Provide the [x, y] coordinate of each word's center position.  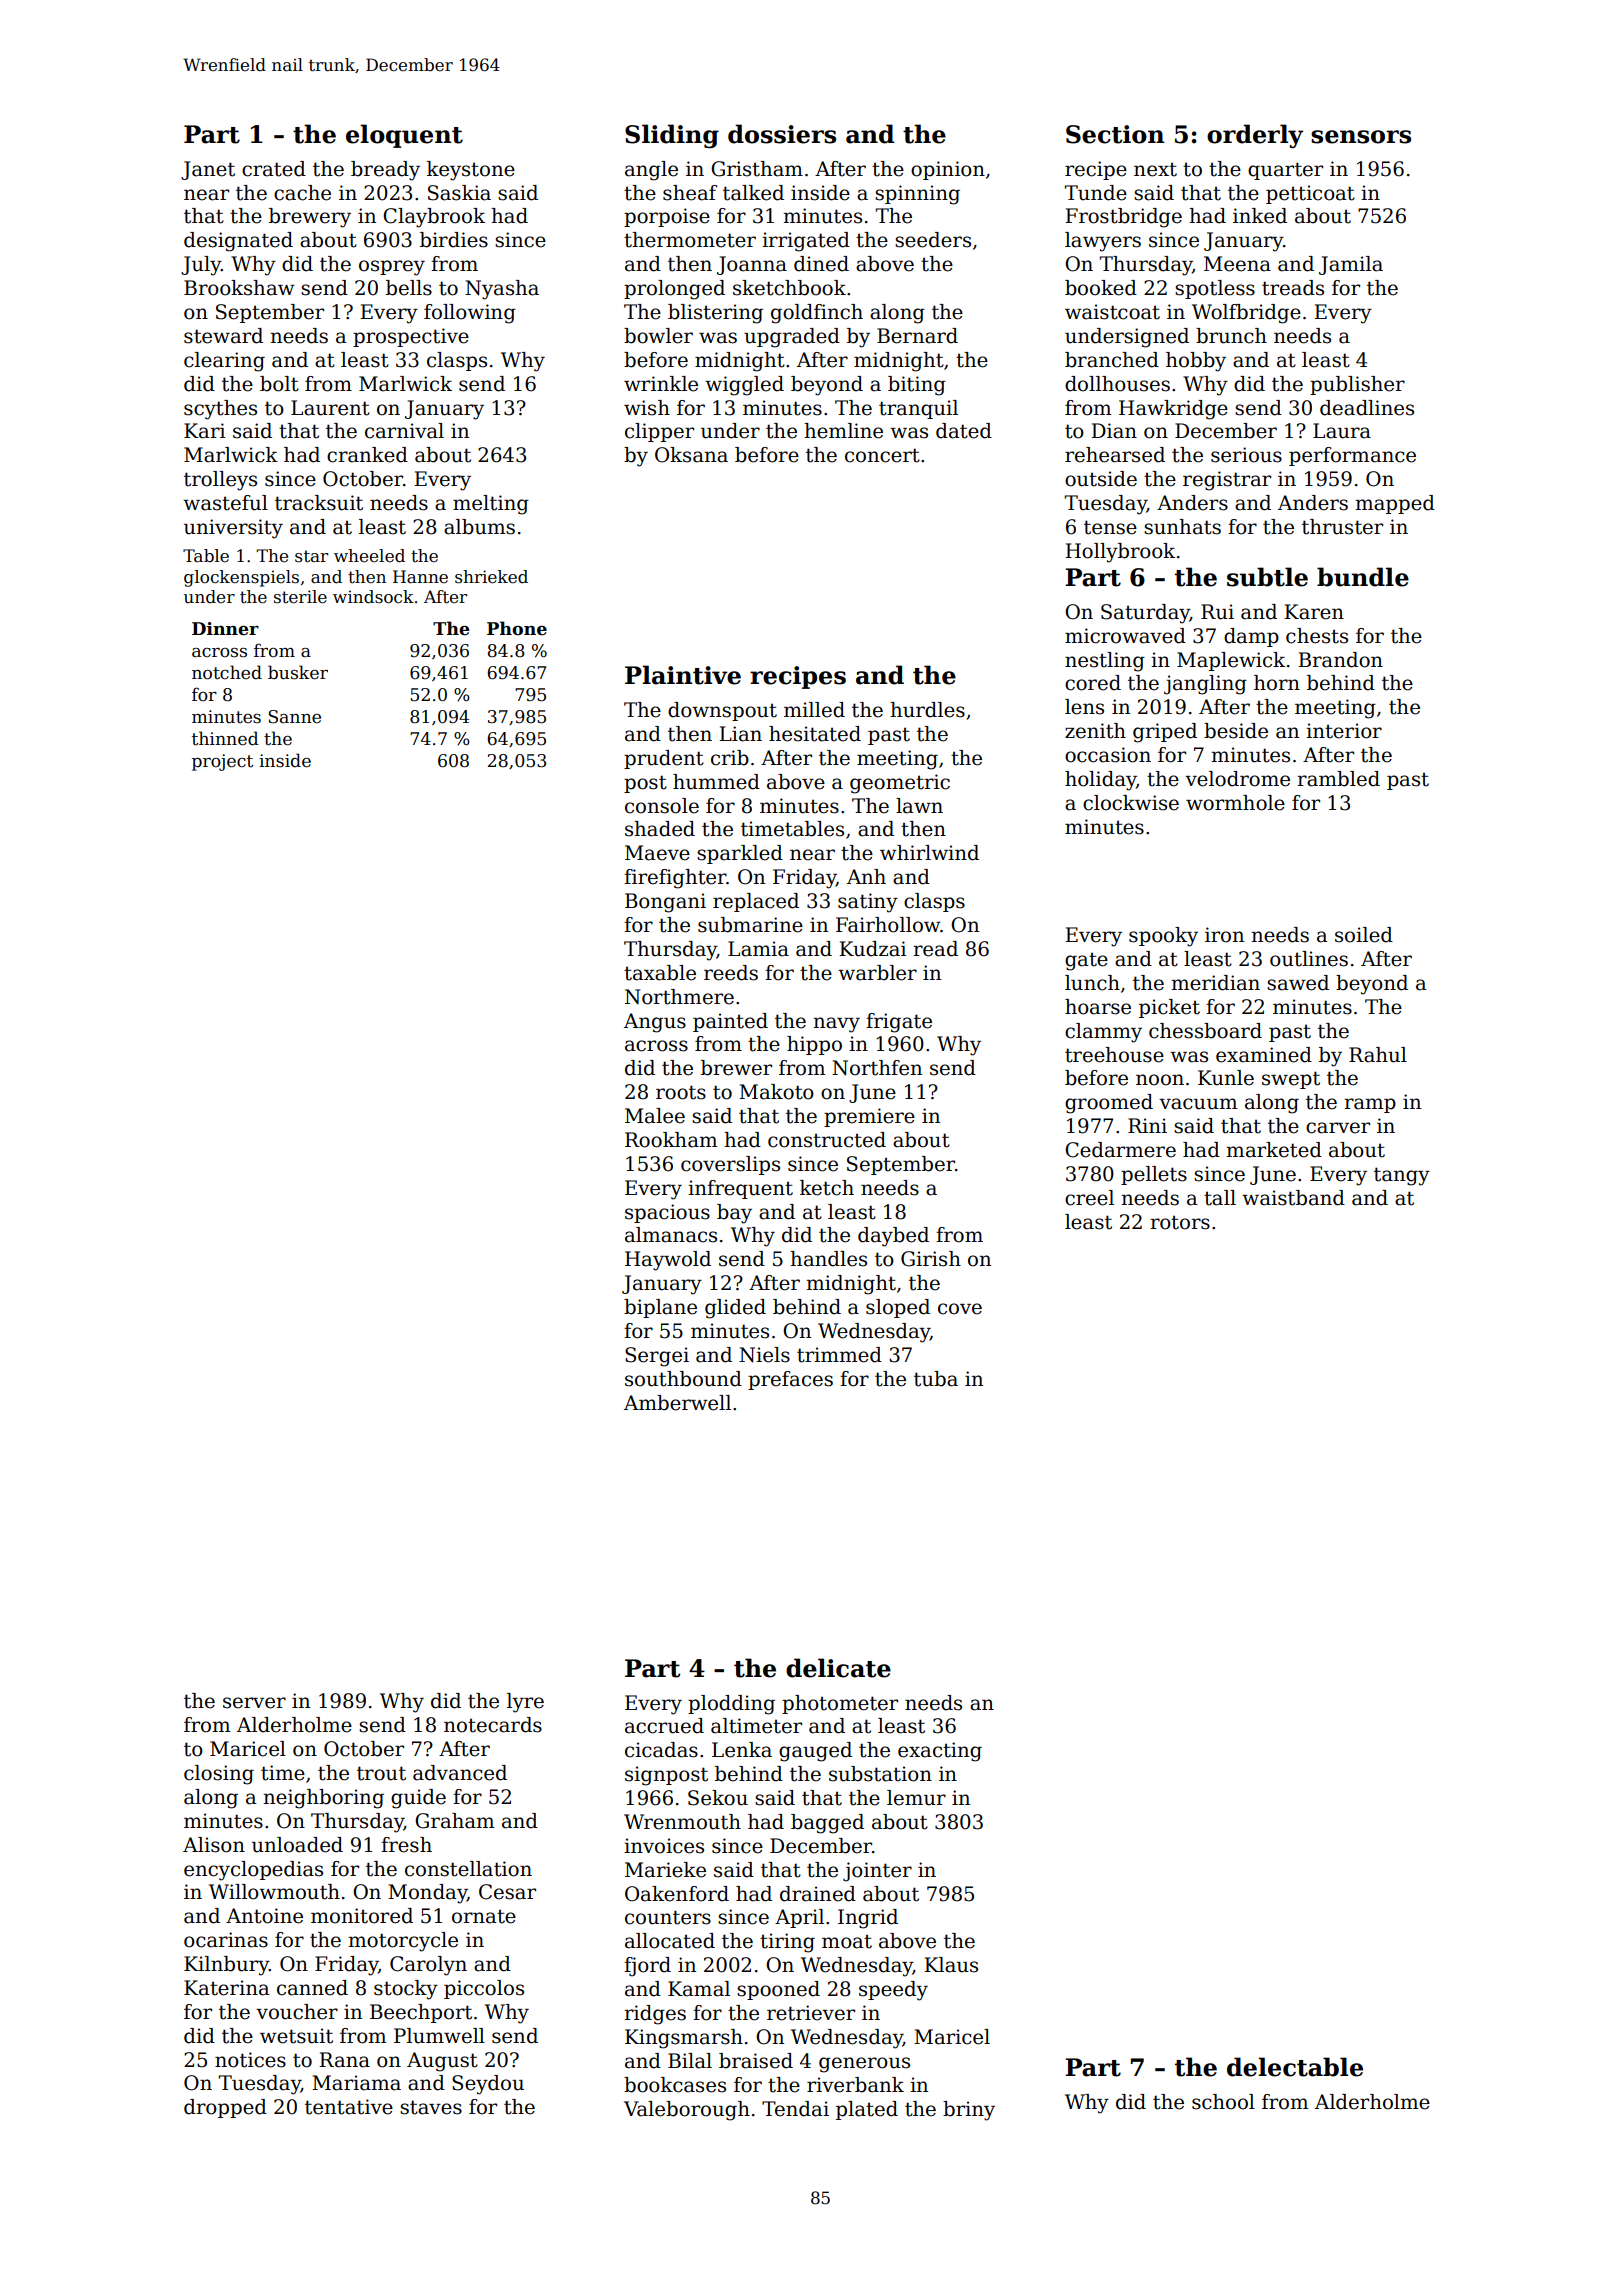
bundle [1363, 577]
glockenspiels [241, 578]
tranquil [918, 409]
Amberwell [677, 1403]
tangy [1402, 1176]
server [254, 1703]
